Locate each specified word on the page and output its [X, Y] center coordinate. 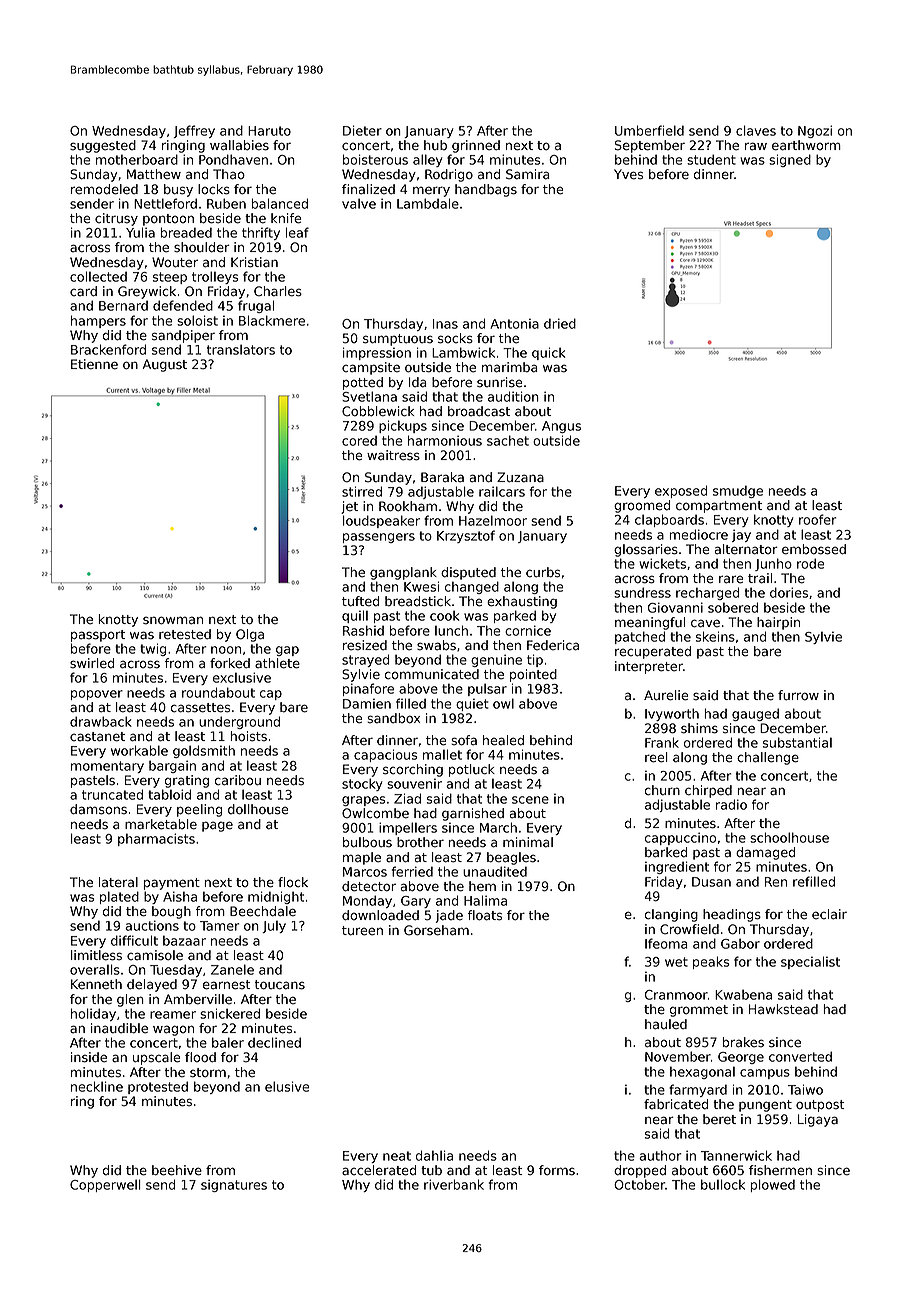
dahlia [434, 1155]
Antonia [514, 324]
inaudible [119, 1028]
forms [557, 1170]
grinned [476, 146]
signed [790, 160]
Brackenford [108, 349]
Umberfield [649, 130]
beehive [177, 1170]
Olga [250, 635]
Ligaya [818, 1120]
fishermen [780, 1170]
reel [656, 757]
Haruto [269, 131]
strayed [365, 660]
